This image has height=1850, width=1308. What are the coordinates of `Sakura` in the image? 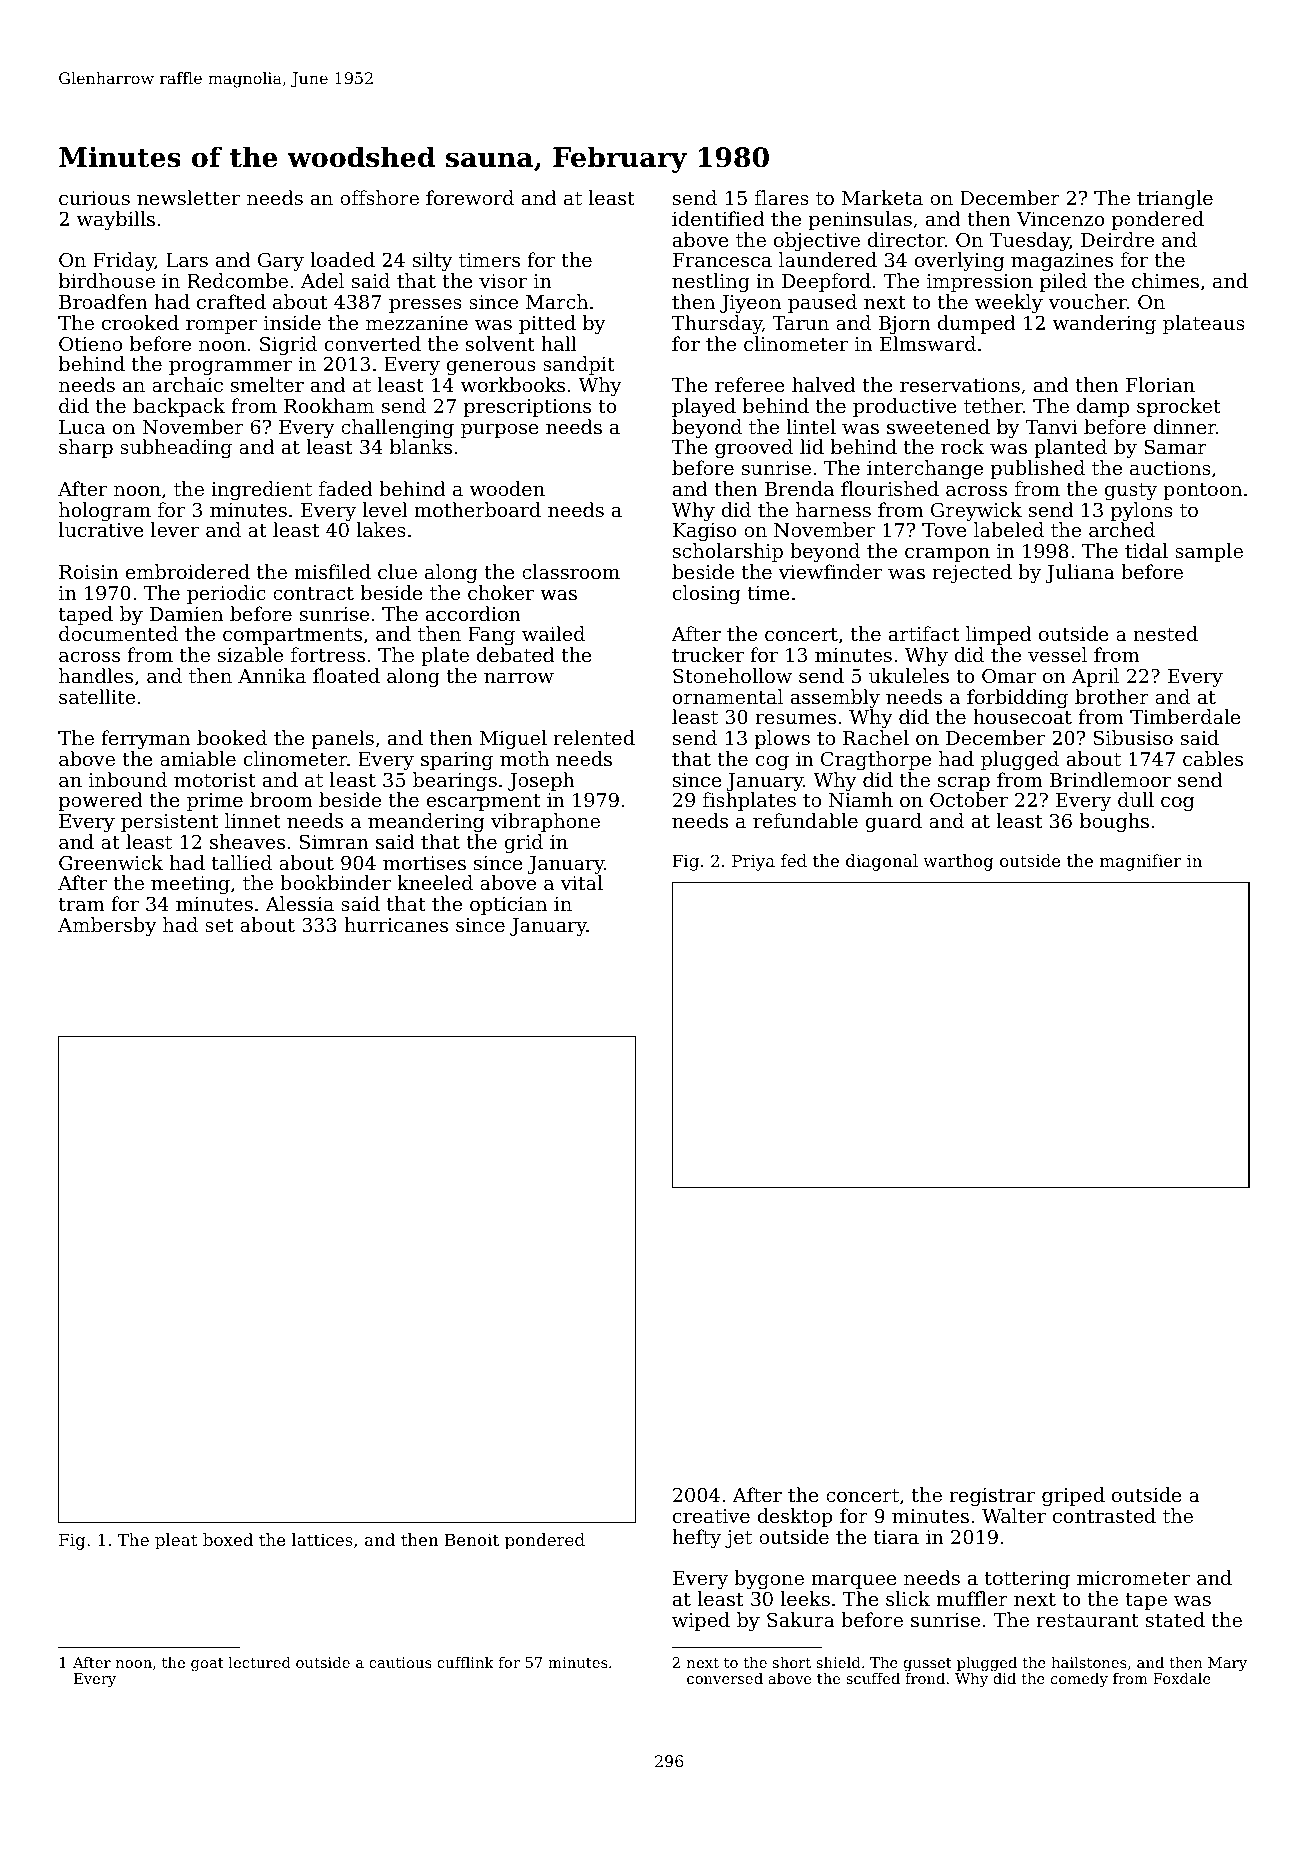 It's located at (801, 1620).
